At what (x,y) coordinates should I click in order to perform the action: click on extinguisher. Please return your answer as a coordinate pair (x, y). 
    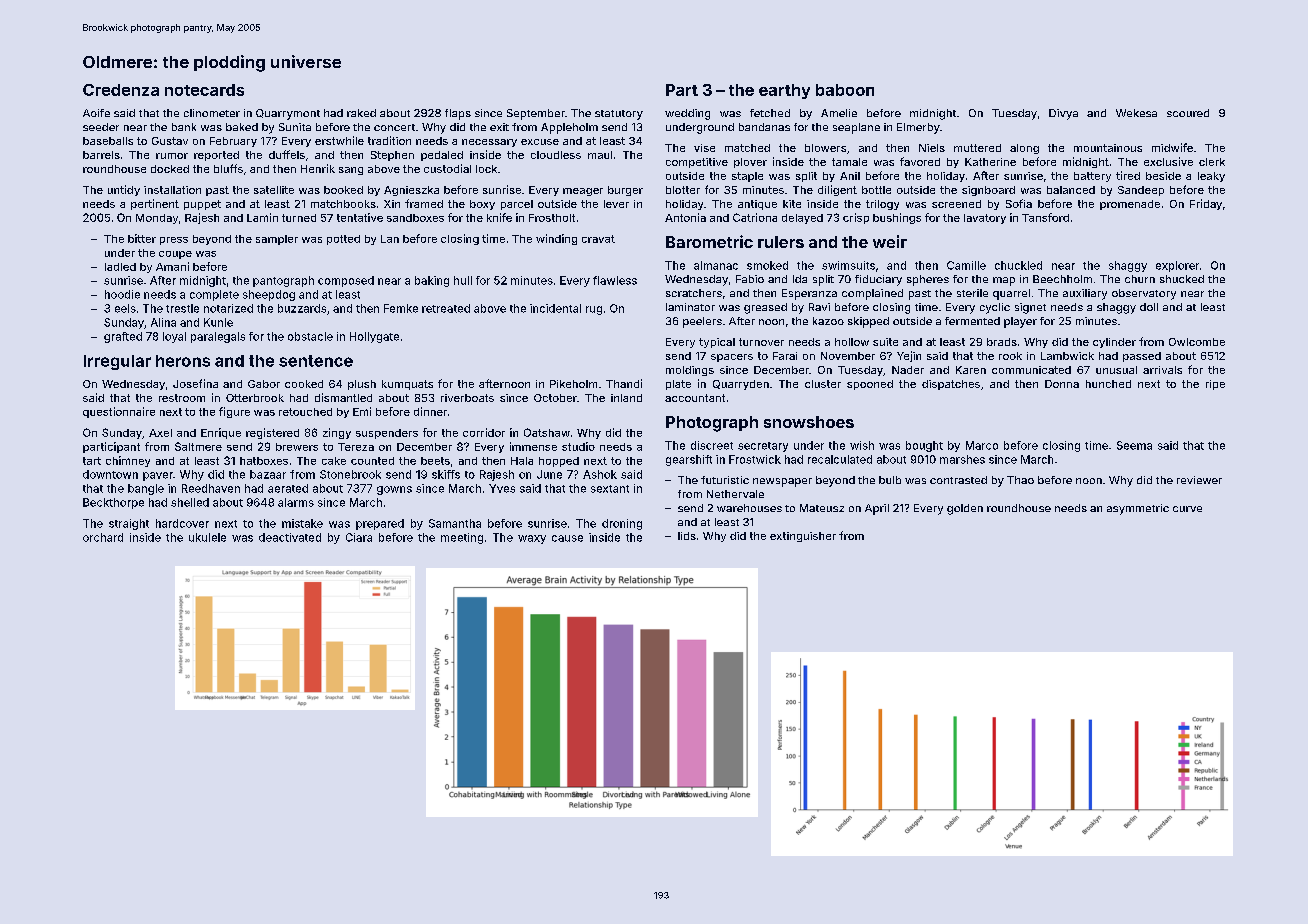
    Looking at the image, I should click on (803, 537).
